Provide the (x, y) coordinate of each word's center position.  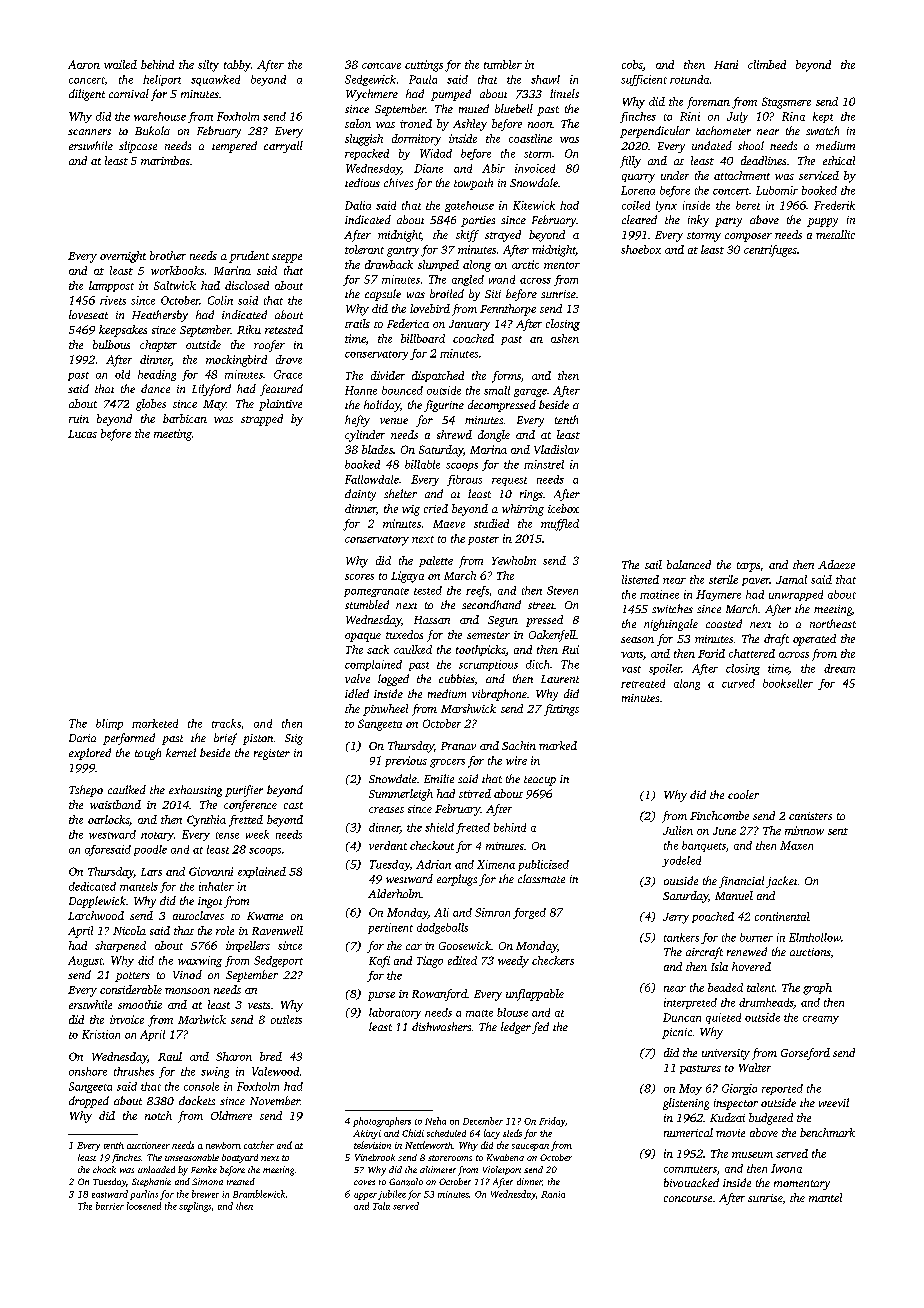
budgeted (771, 1119)
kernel (181, 752)
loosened (144, 1206)
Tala (381, 1206)
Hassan (432, 620)
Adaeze (836, 564)
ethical (839, 160)
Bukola (152, 130)
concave (381, 66)
